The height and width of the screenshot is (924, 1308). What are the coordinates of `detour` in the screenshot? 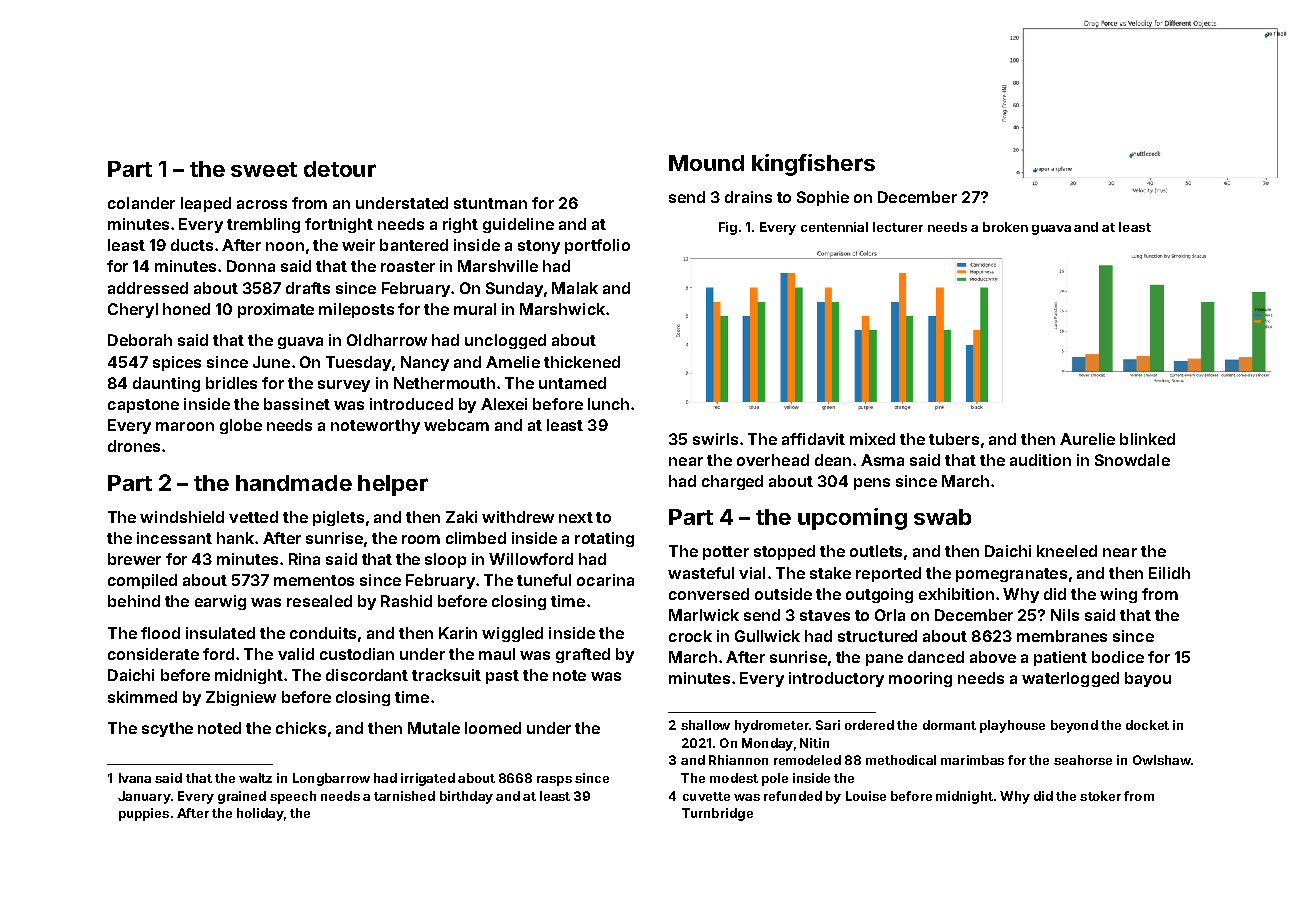 It's located at (340, 169).
